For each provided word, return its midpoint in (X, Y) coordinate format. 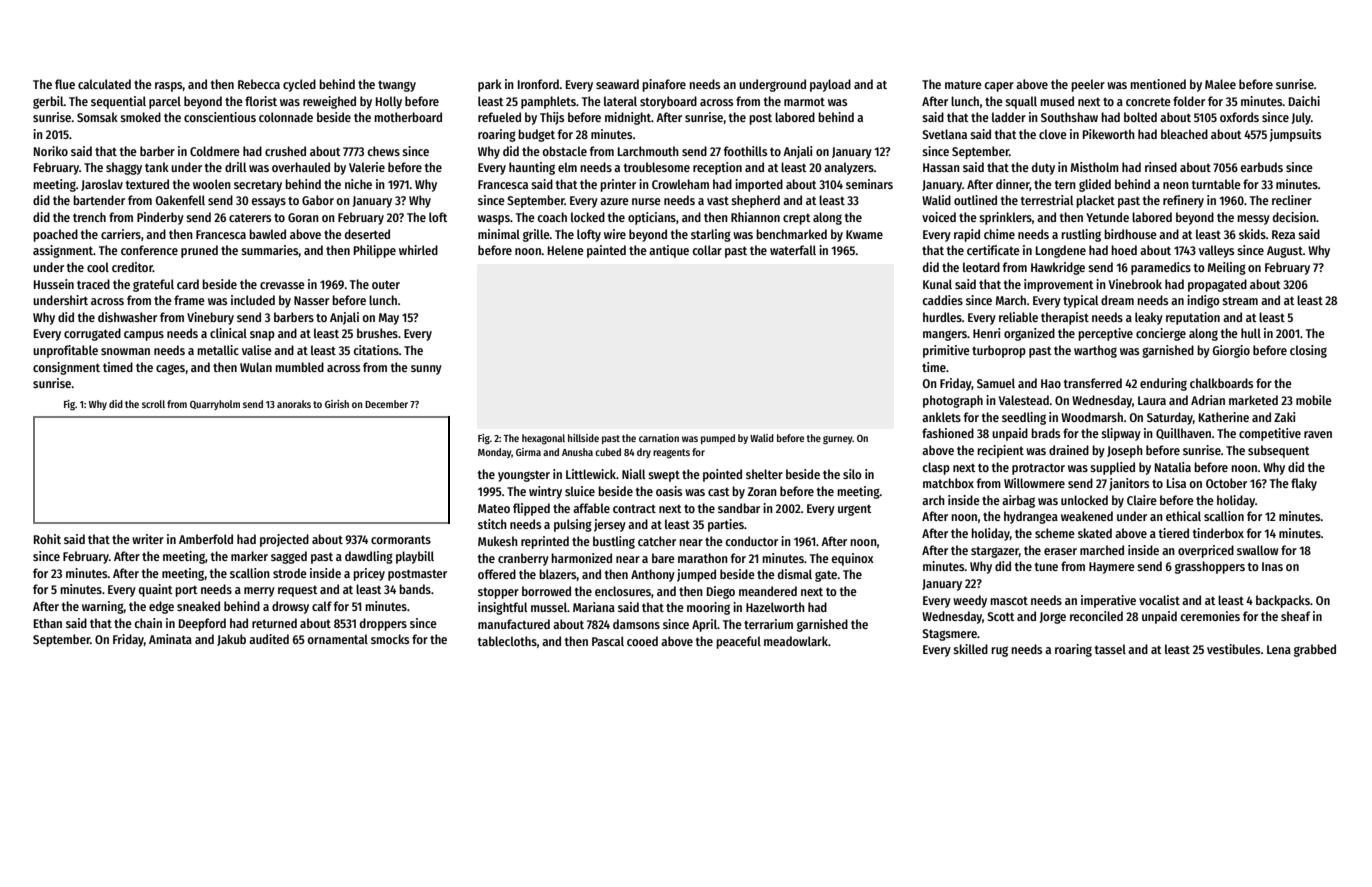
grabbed (1315, 650)
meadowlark (796, 641)
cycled (299, 85)
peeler (1088, 85)
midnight (628, 118)
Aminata (170, 639)
